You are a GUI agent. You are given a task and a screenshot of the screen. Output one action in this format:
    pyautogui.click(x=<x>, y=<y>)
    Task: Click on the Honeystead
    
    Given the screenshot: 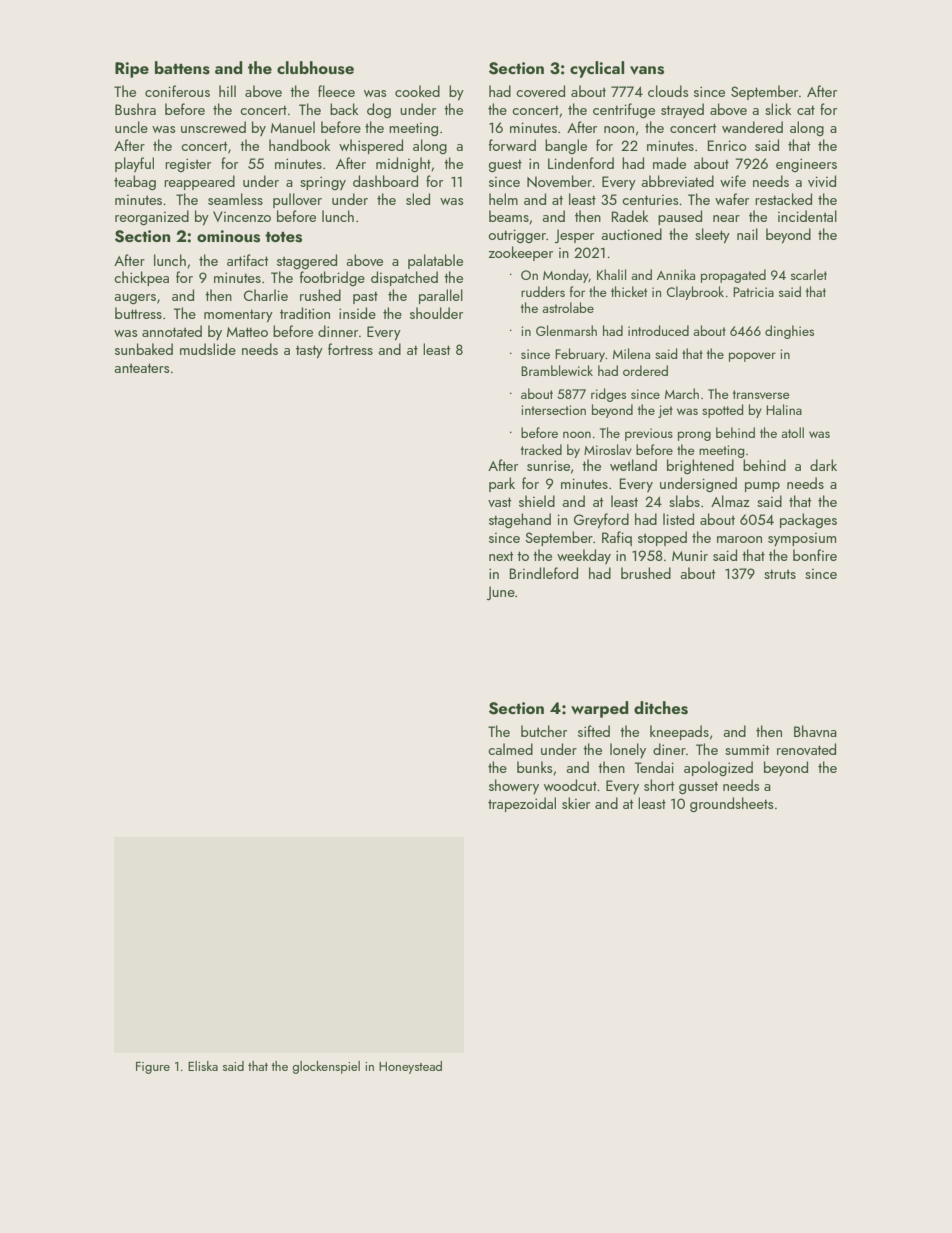 What is the action you would take?
    pyautogui.click(x=410, y=1067)
